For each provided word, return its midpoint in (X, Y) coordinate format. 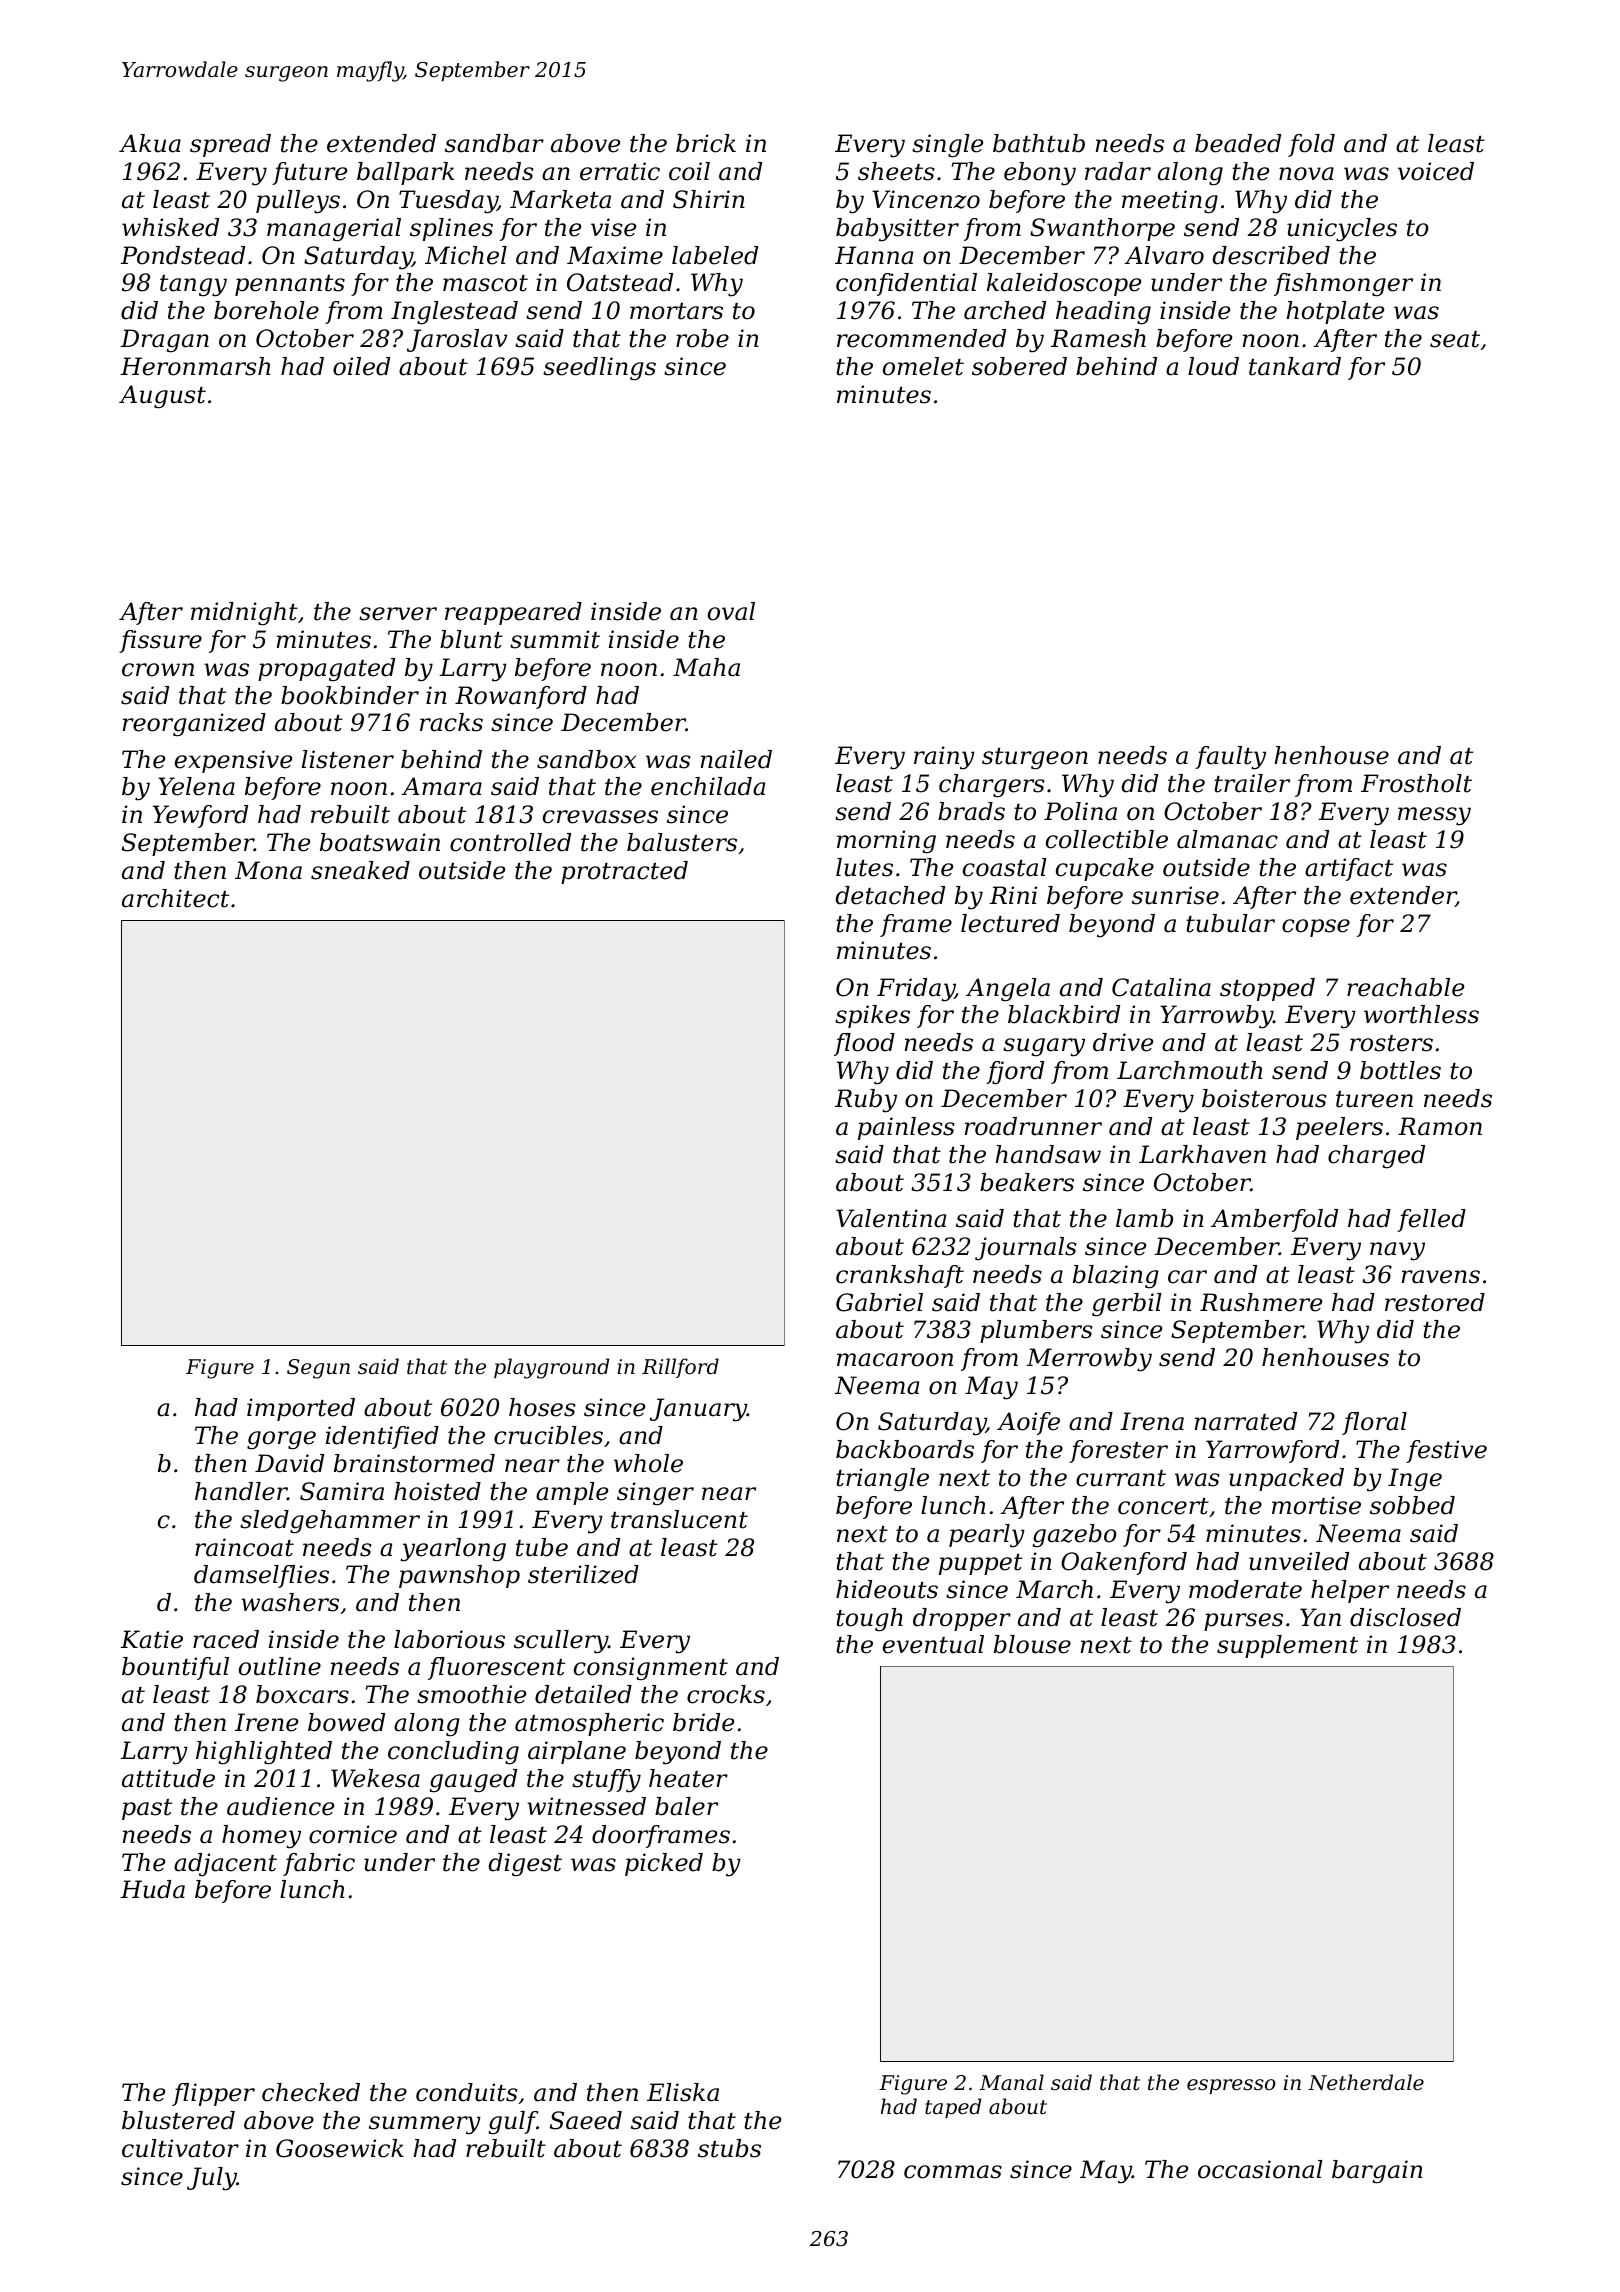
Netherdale (1366, 2082)
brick (706, 143)
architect (175, 898)
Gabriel (879, 1302)
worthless (1421, 1014)
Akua (150, 143)
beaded (1238, 143)
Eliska (683, 2092)
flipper (213, 2094)
